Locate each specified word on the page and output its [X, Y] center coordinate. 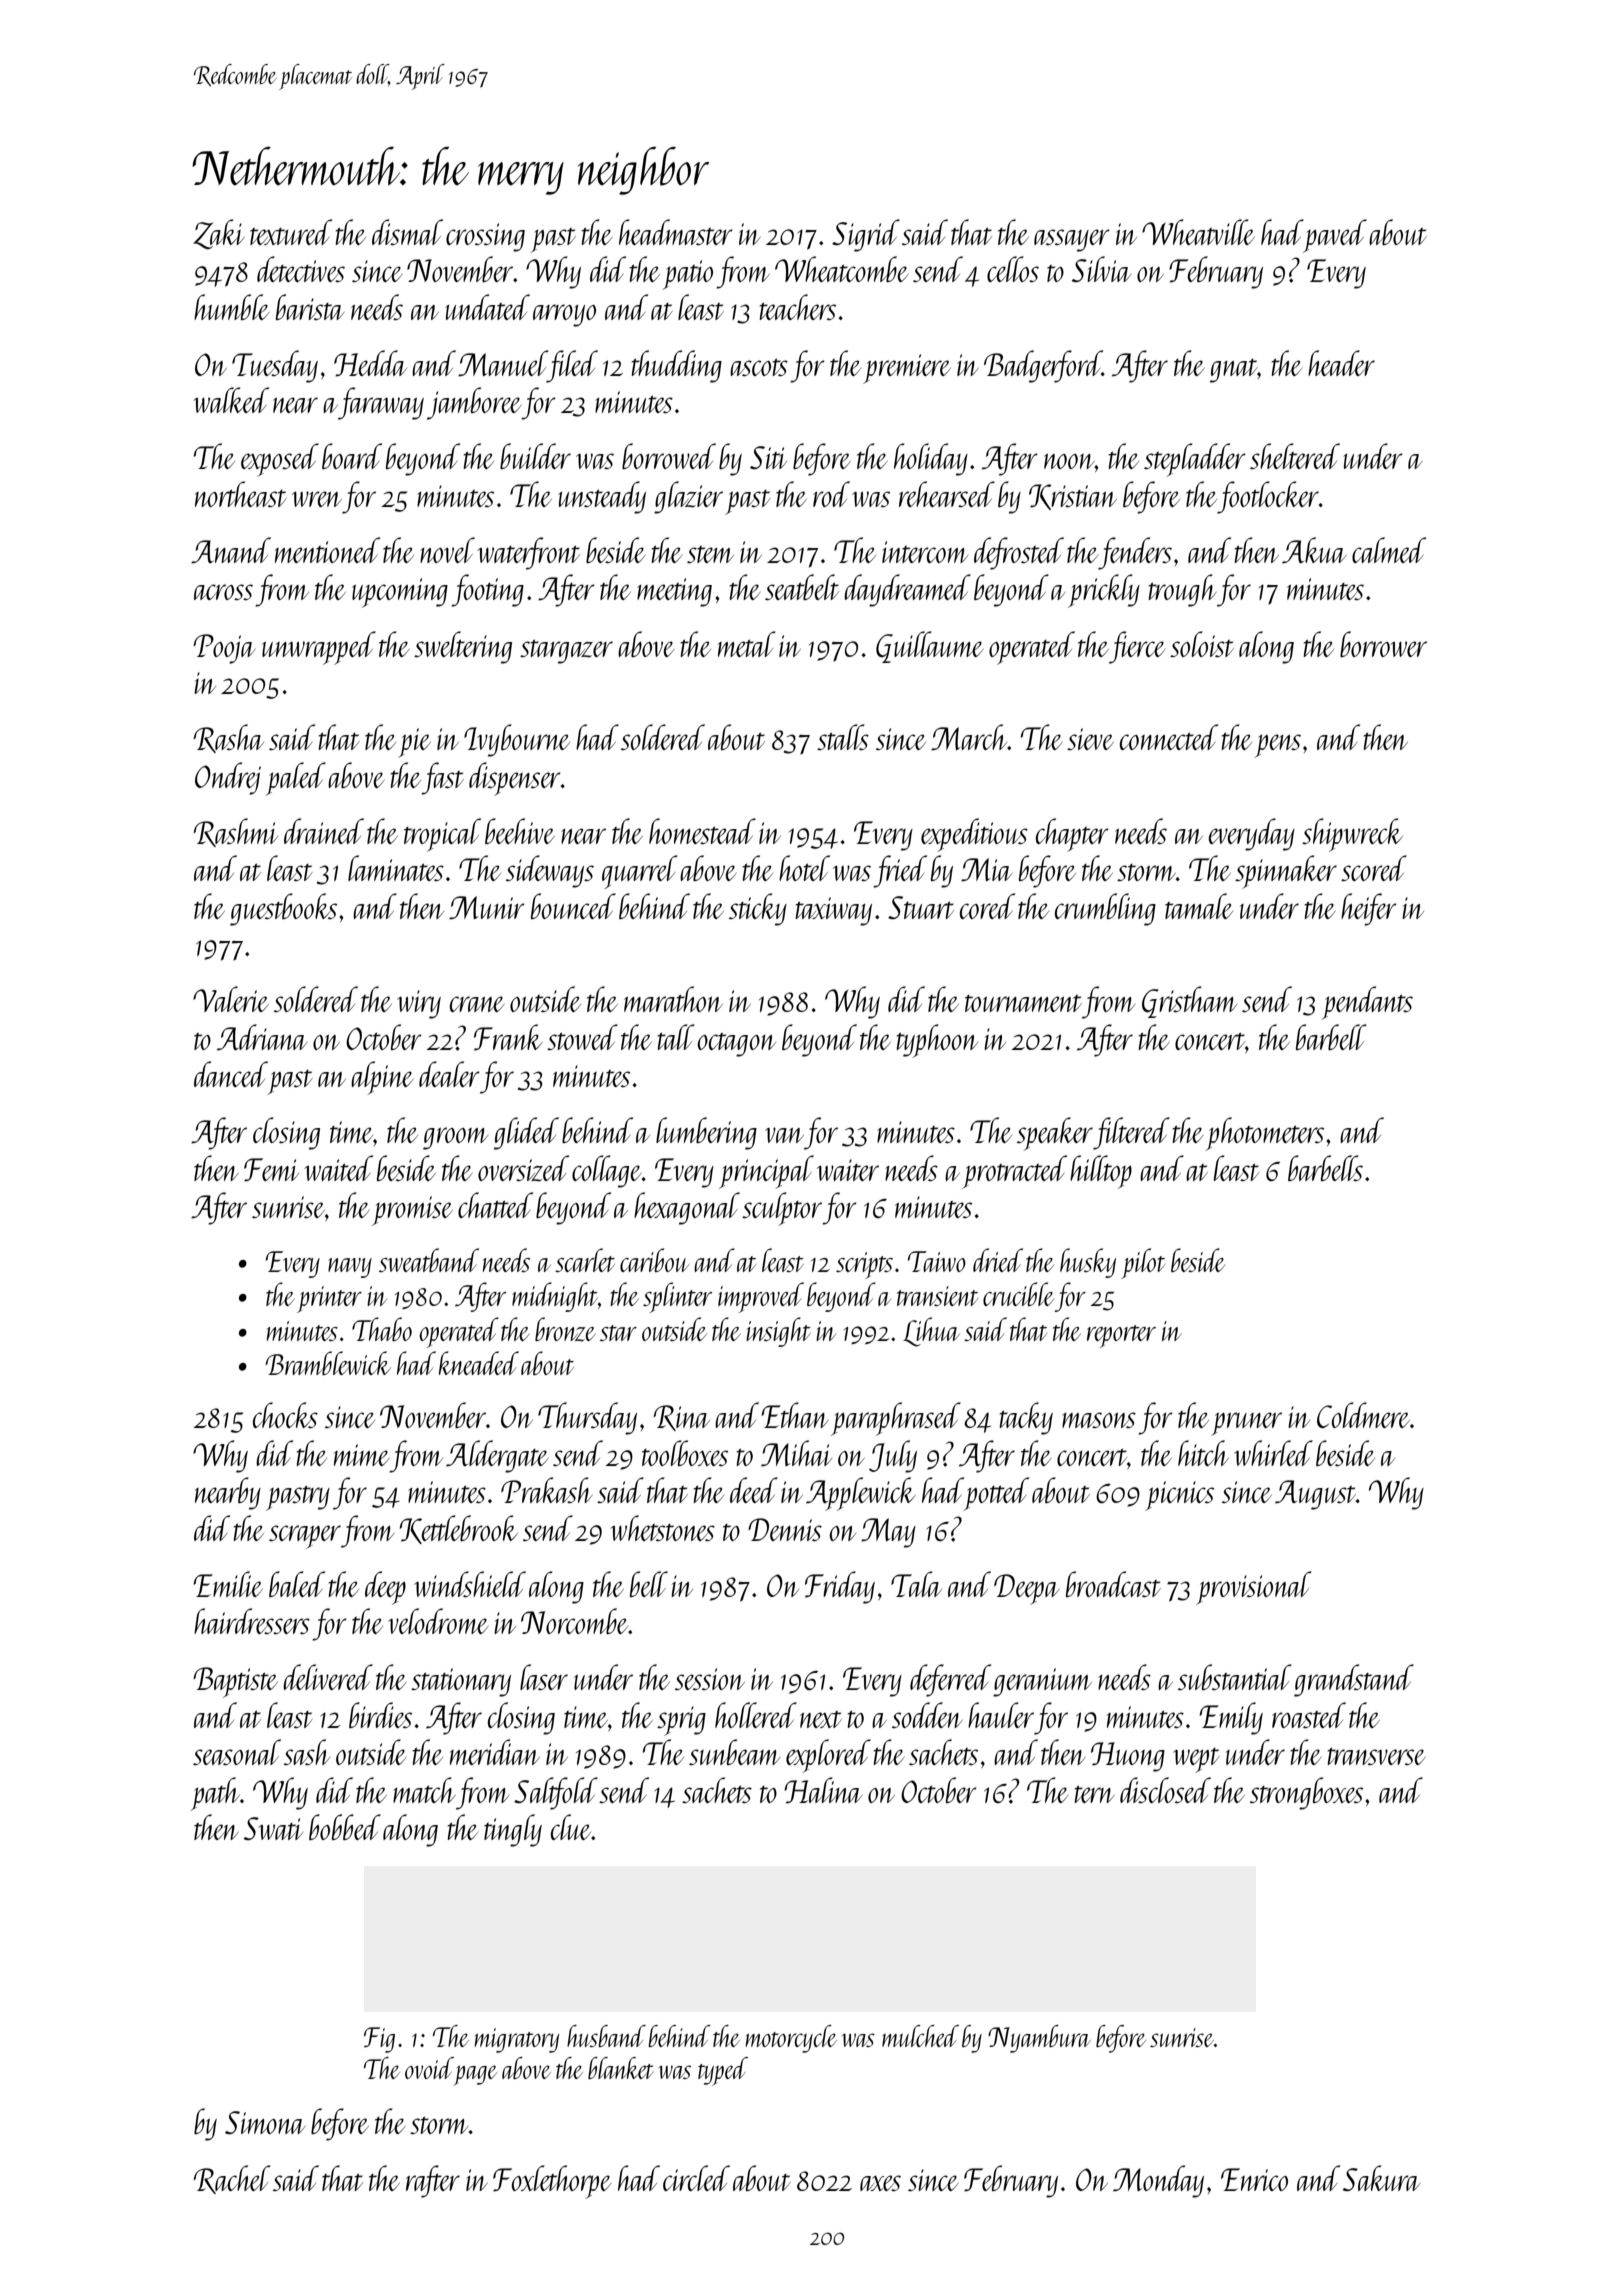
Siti [768, 457]
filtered [1131, 1133]
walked [231, 400]
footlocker [1268, 497]
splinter [677, 1297]
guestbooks [283, 909]
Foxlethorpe [552, 2182]
